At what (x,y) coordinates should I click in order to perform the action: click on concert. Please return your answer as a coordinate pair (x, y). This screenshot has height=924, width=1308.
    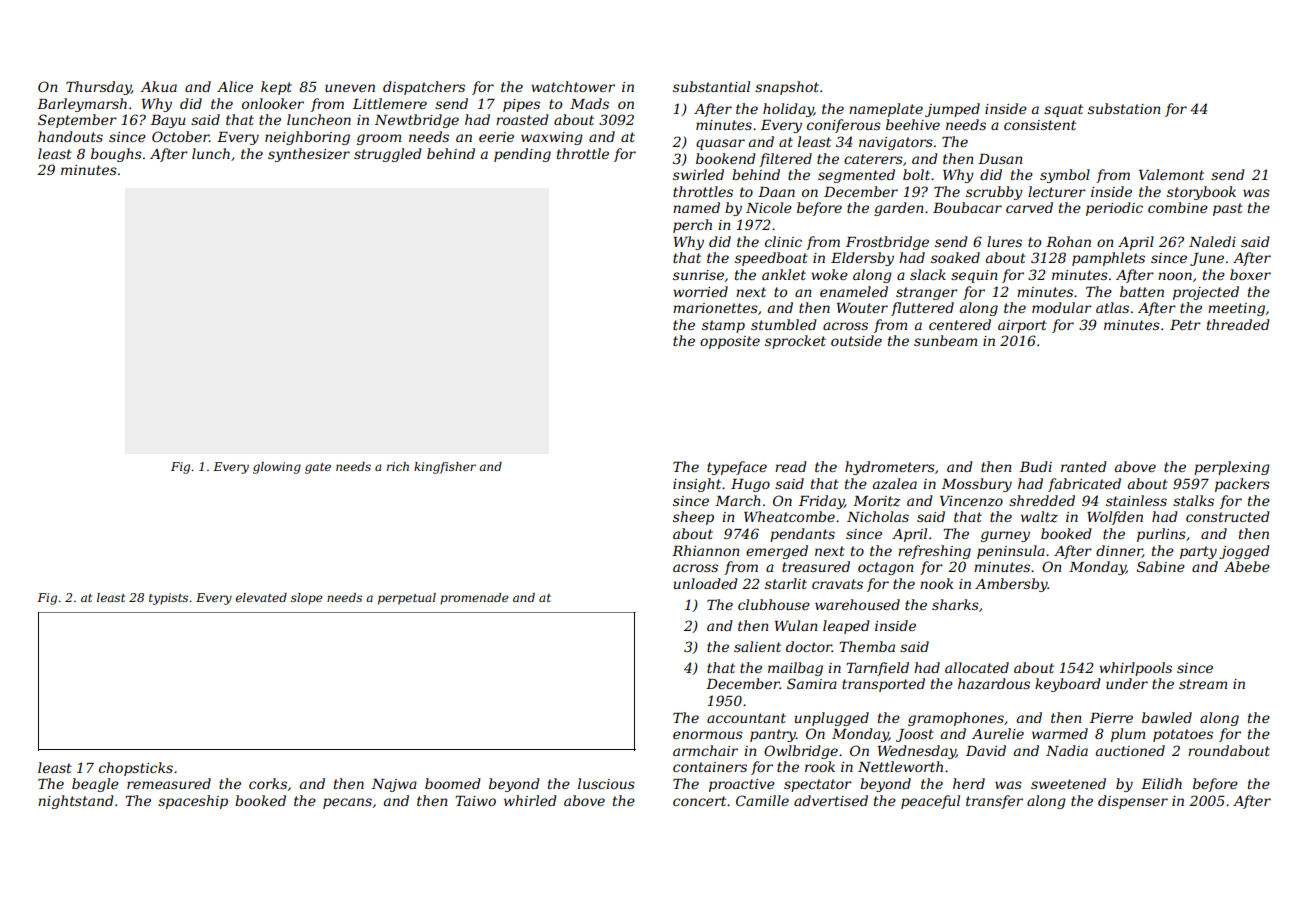
    Looking at the image, I should click on (699, 801).
